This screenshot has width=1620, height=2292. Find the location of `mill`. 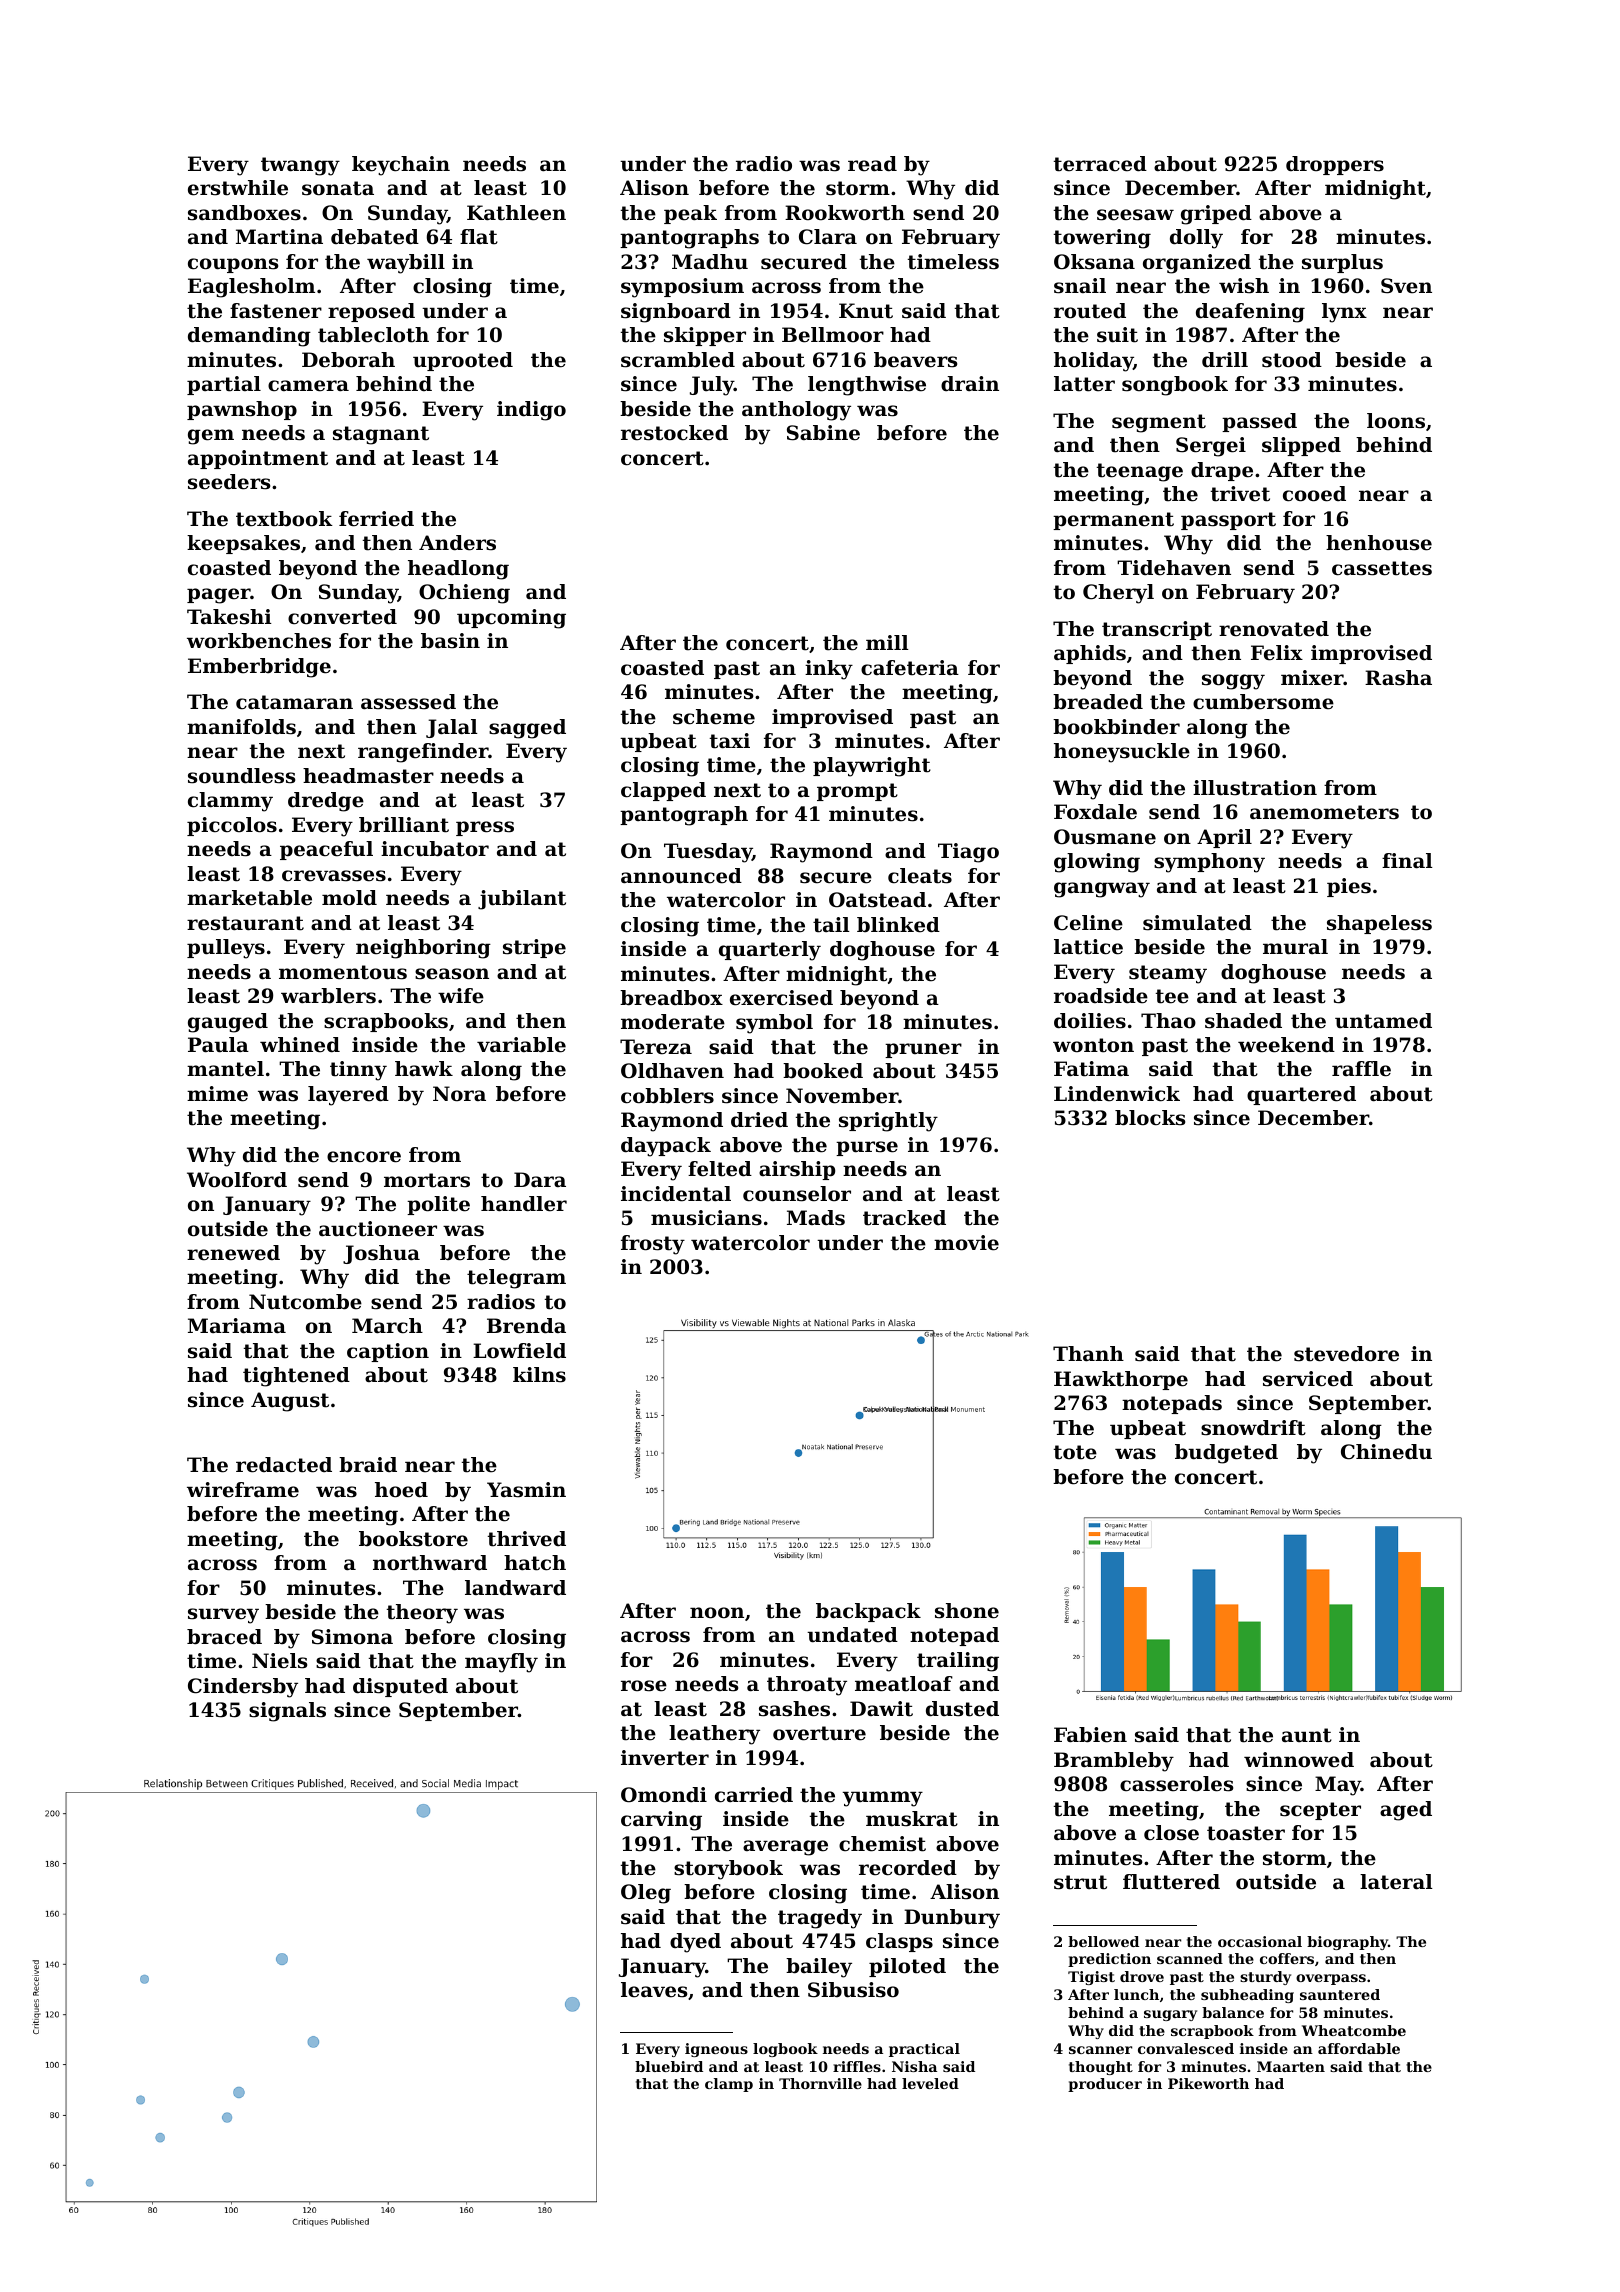

mill is located at coordinates (887, 642).
